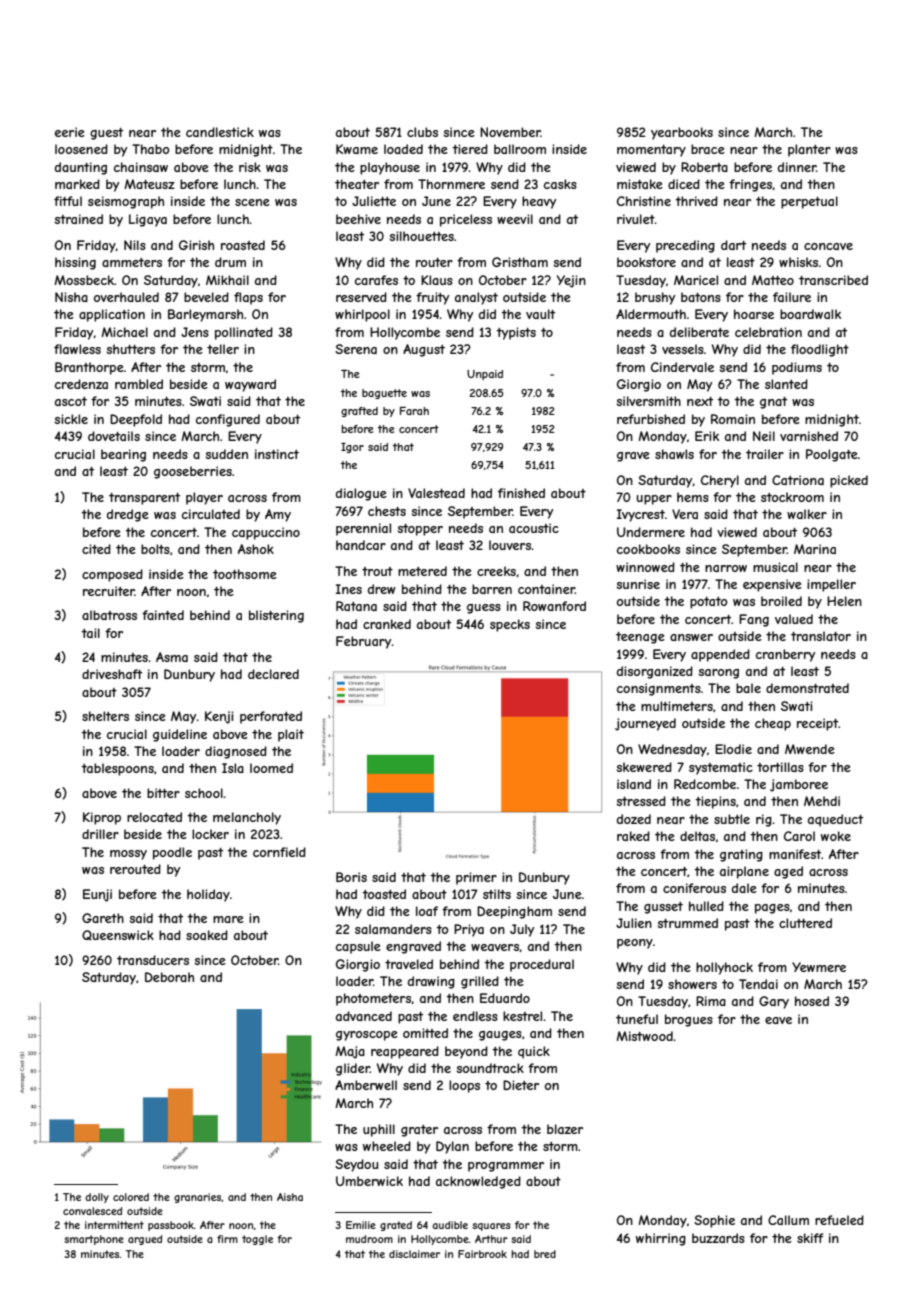 This image has width=924, height=1308. Describe the element at coordinates (250, 167) in the image. I see `risk` at that location.
